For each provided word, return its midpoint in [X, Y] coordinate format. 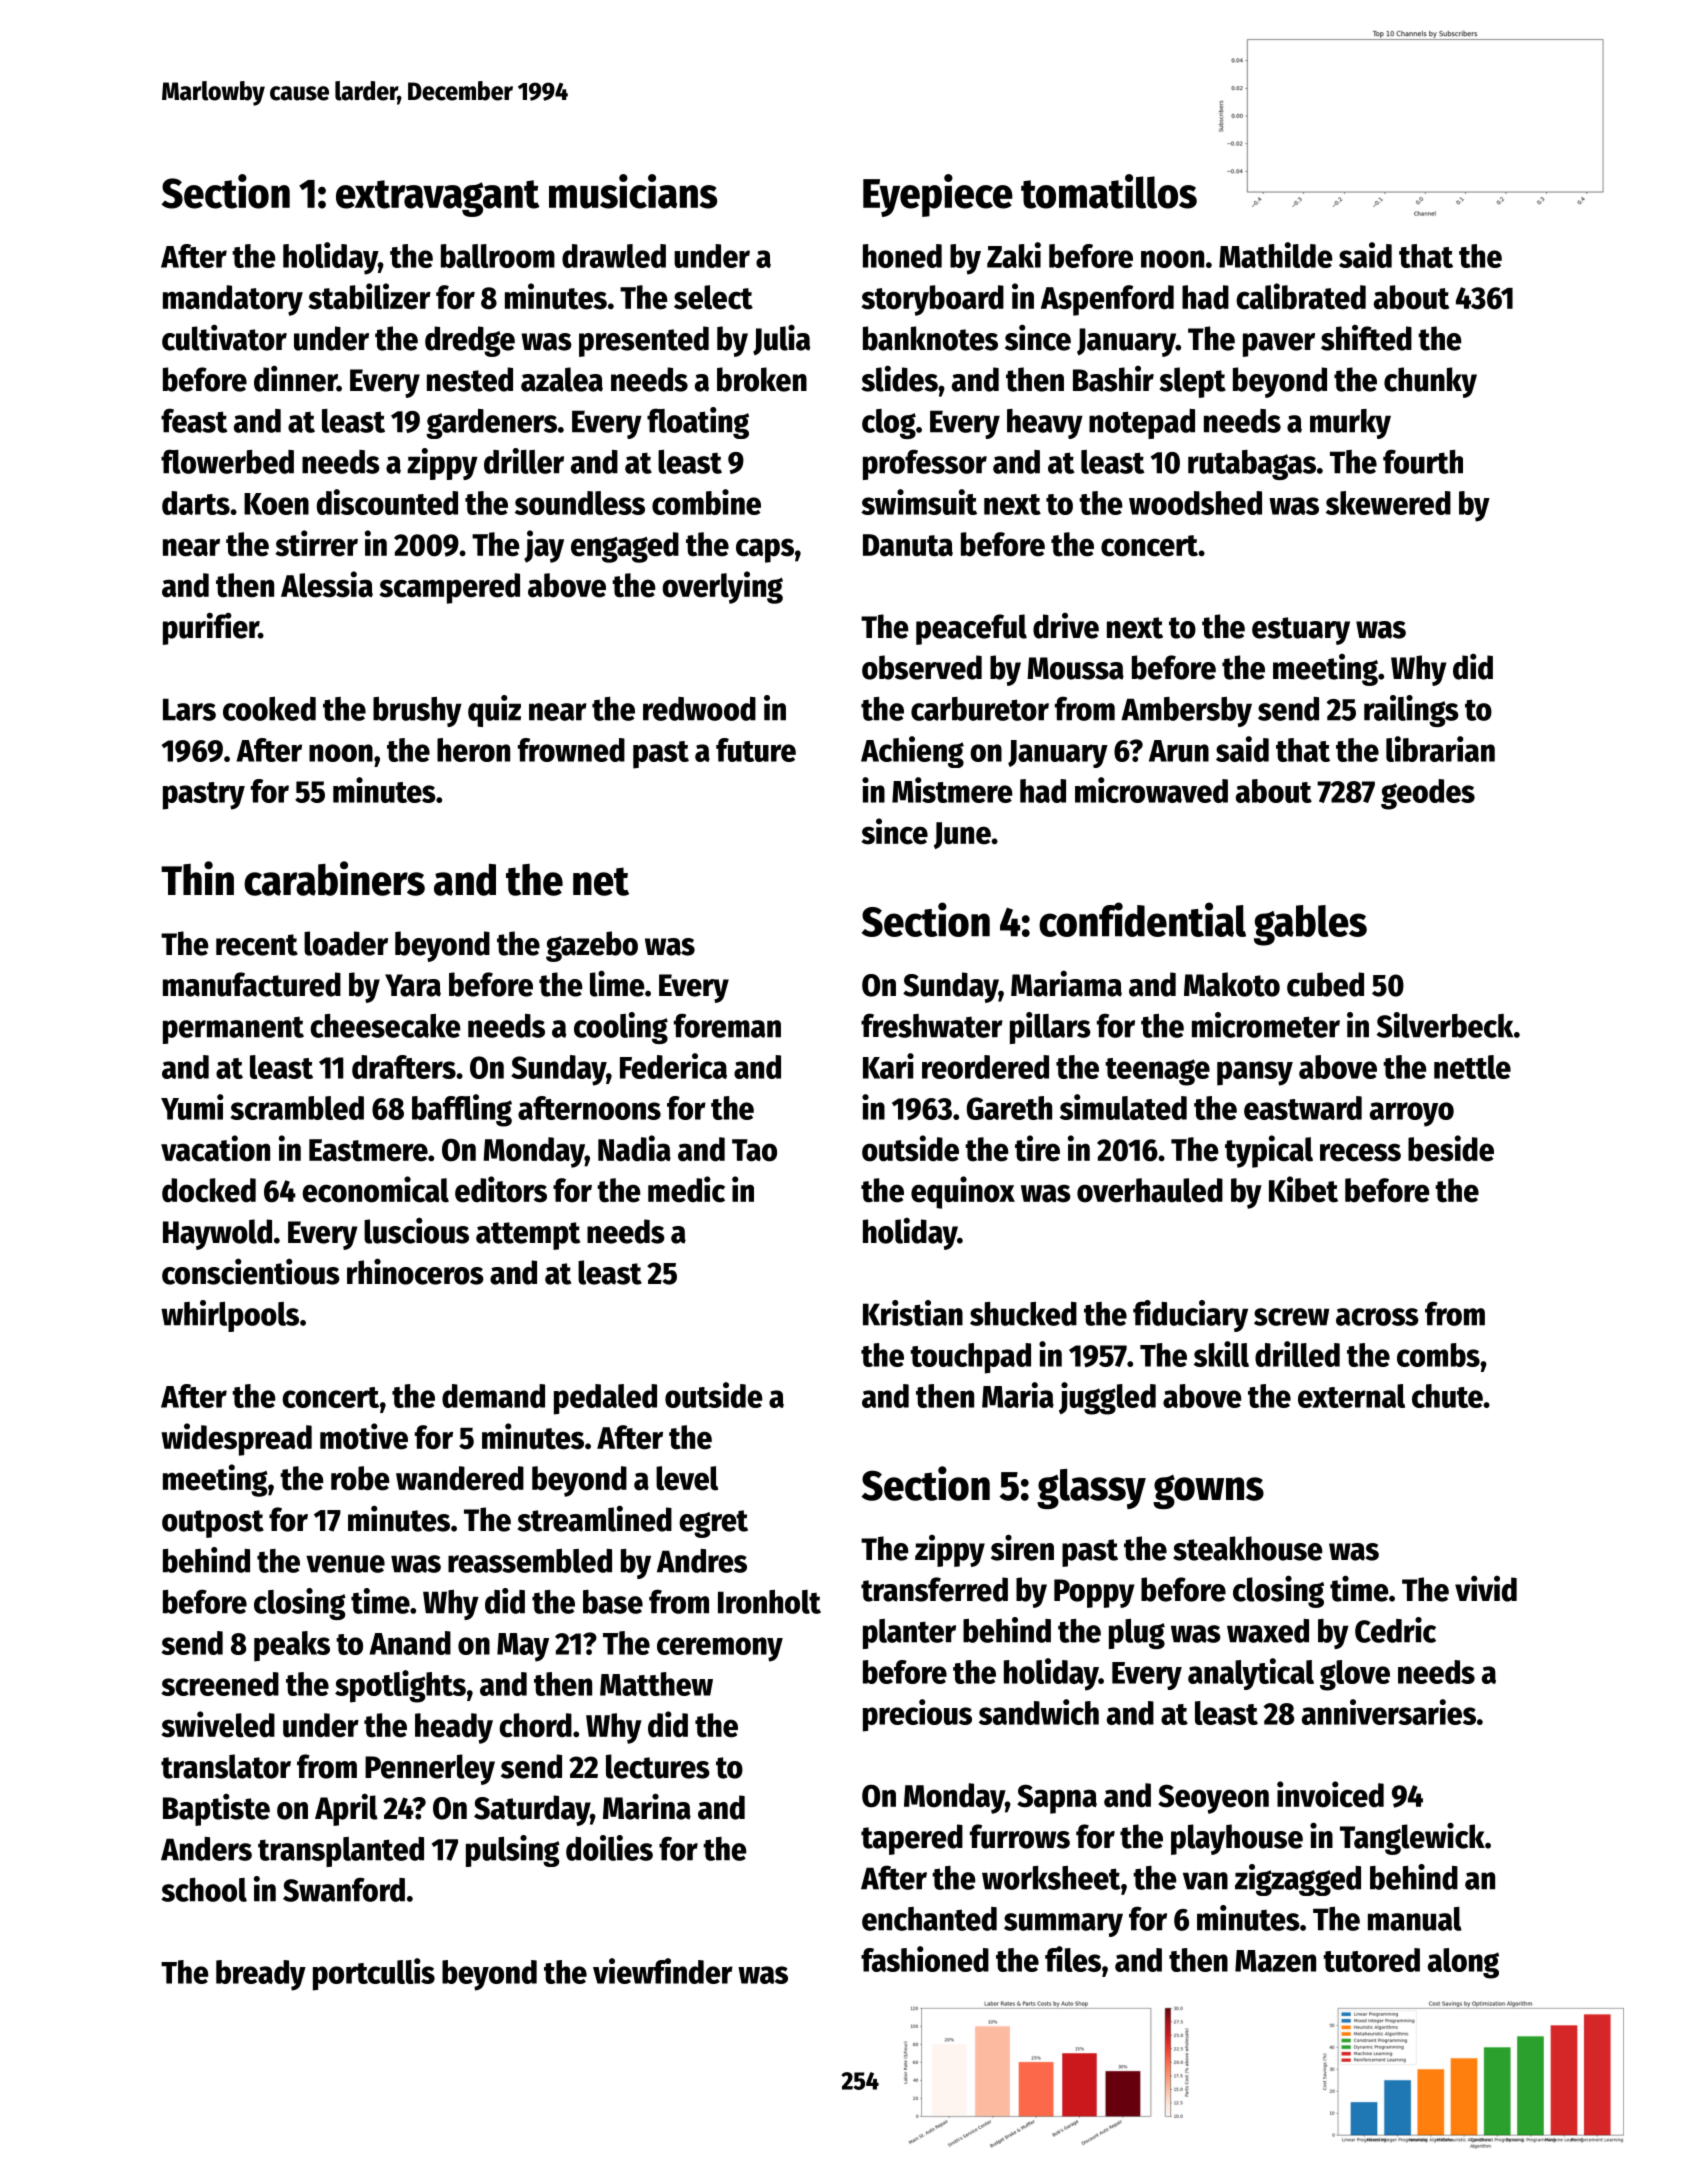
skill [1221, 1354]
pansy [1255, 1073]
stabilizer [369, 296]
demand [493, 1396]
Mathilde [1276, 255]
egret [713, 1524]
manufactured [252, 984]
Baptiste [216, 1809]
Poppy [1094, 1593]
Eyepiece [938, 195]
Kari [888, 1066]
